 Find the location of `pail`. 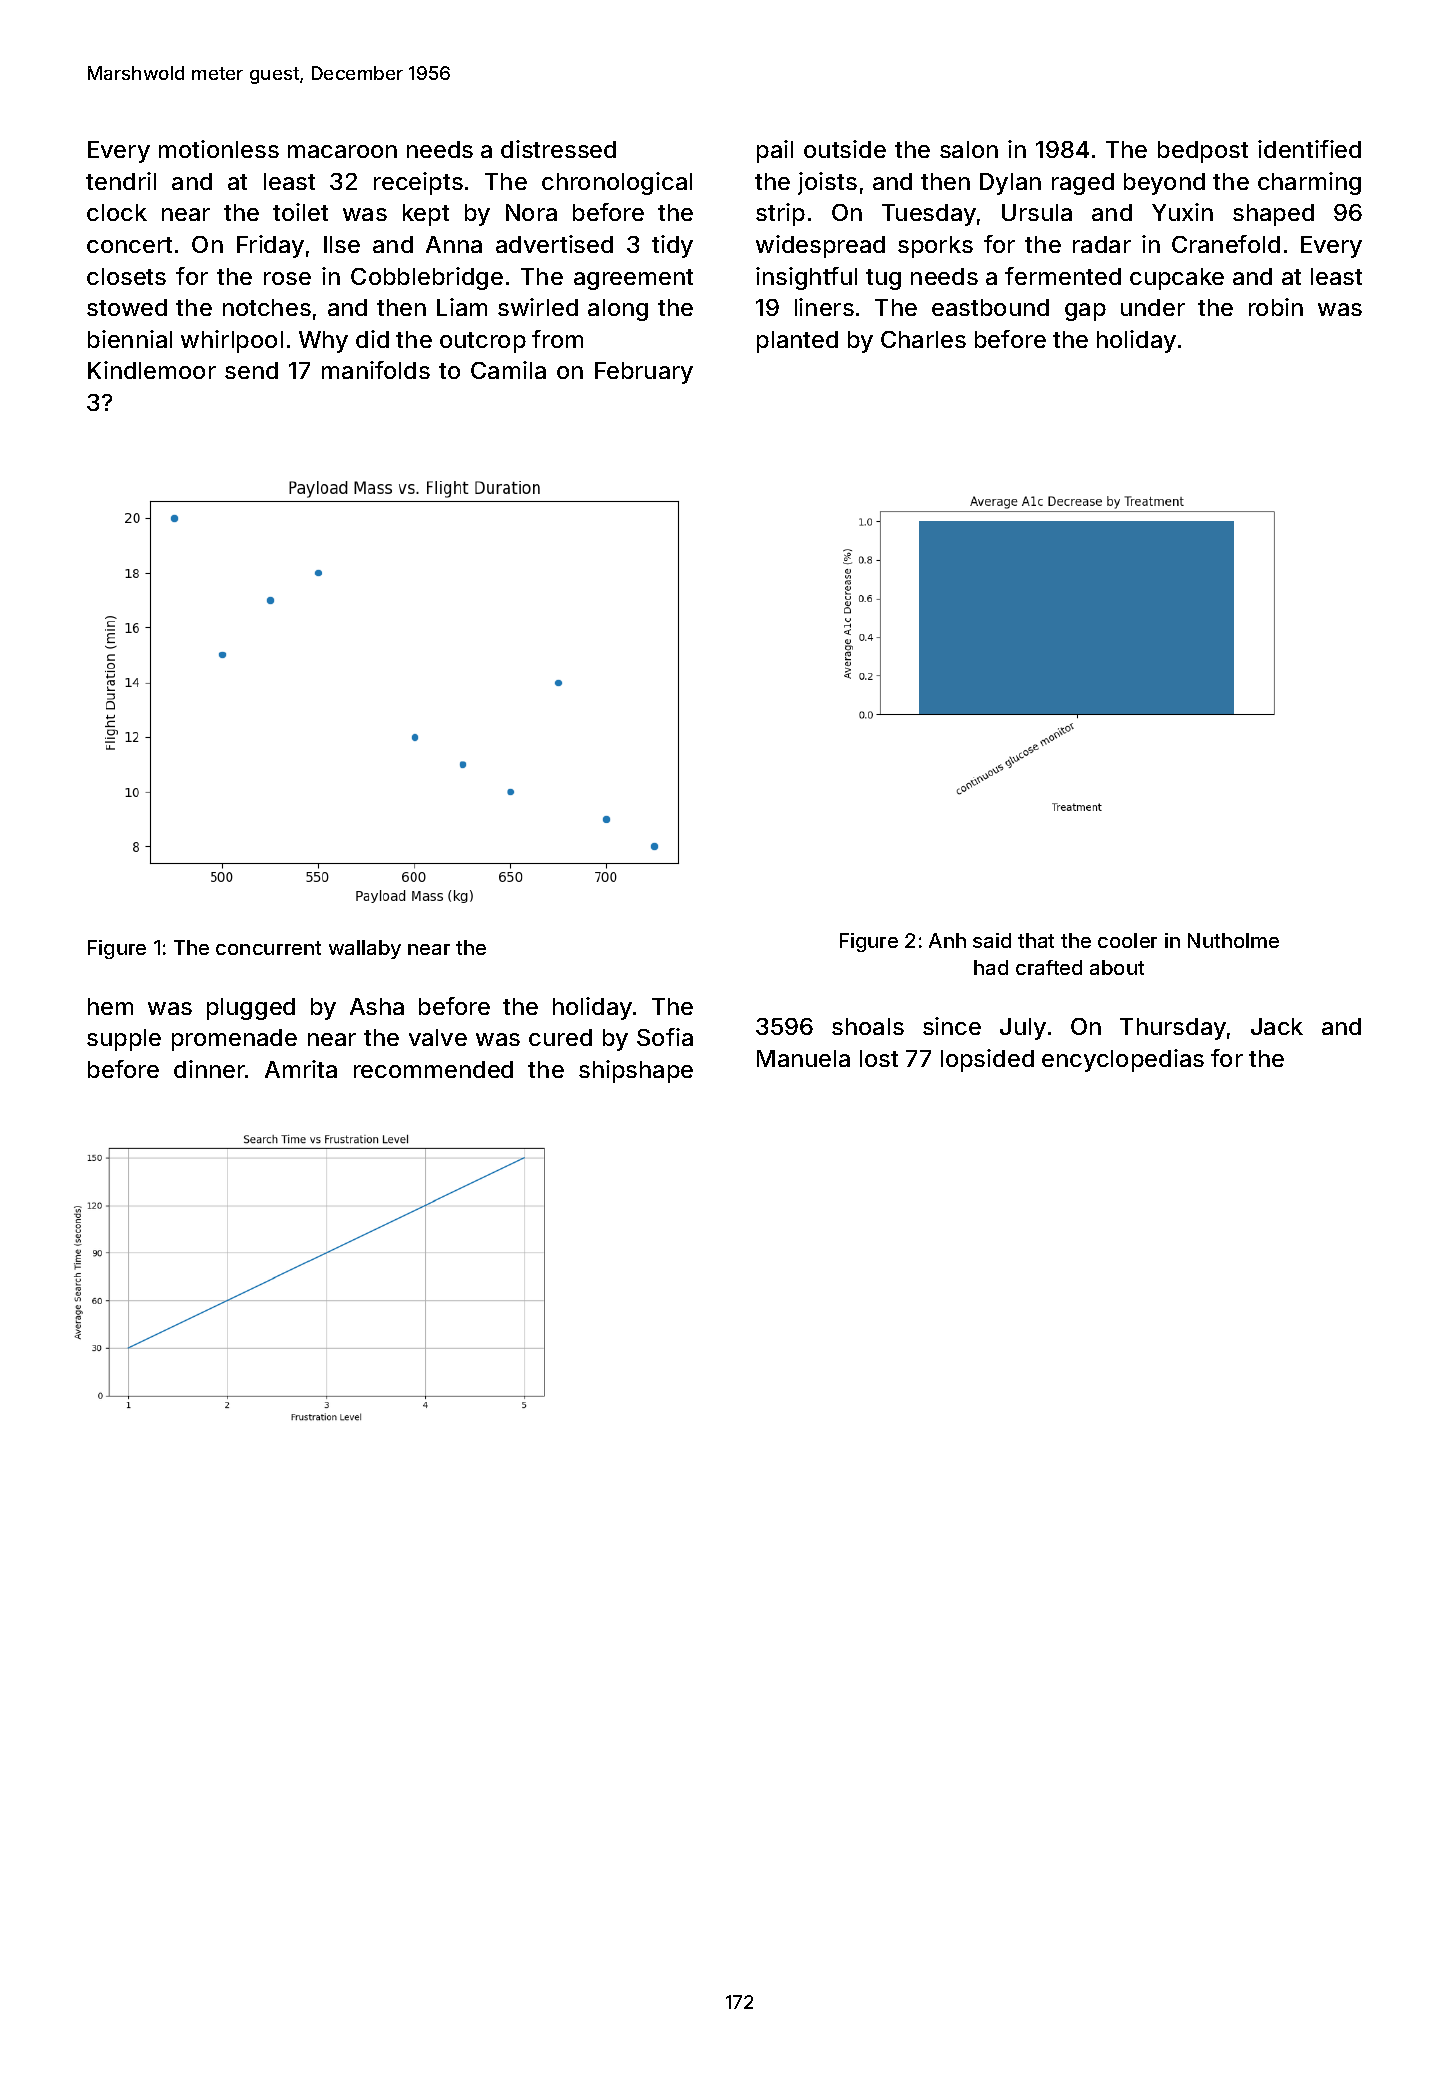

pail is located at coordinates (775, 151).
